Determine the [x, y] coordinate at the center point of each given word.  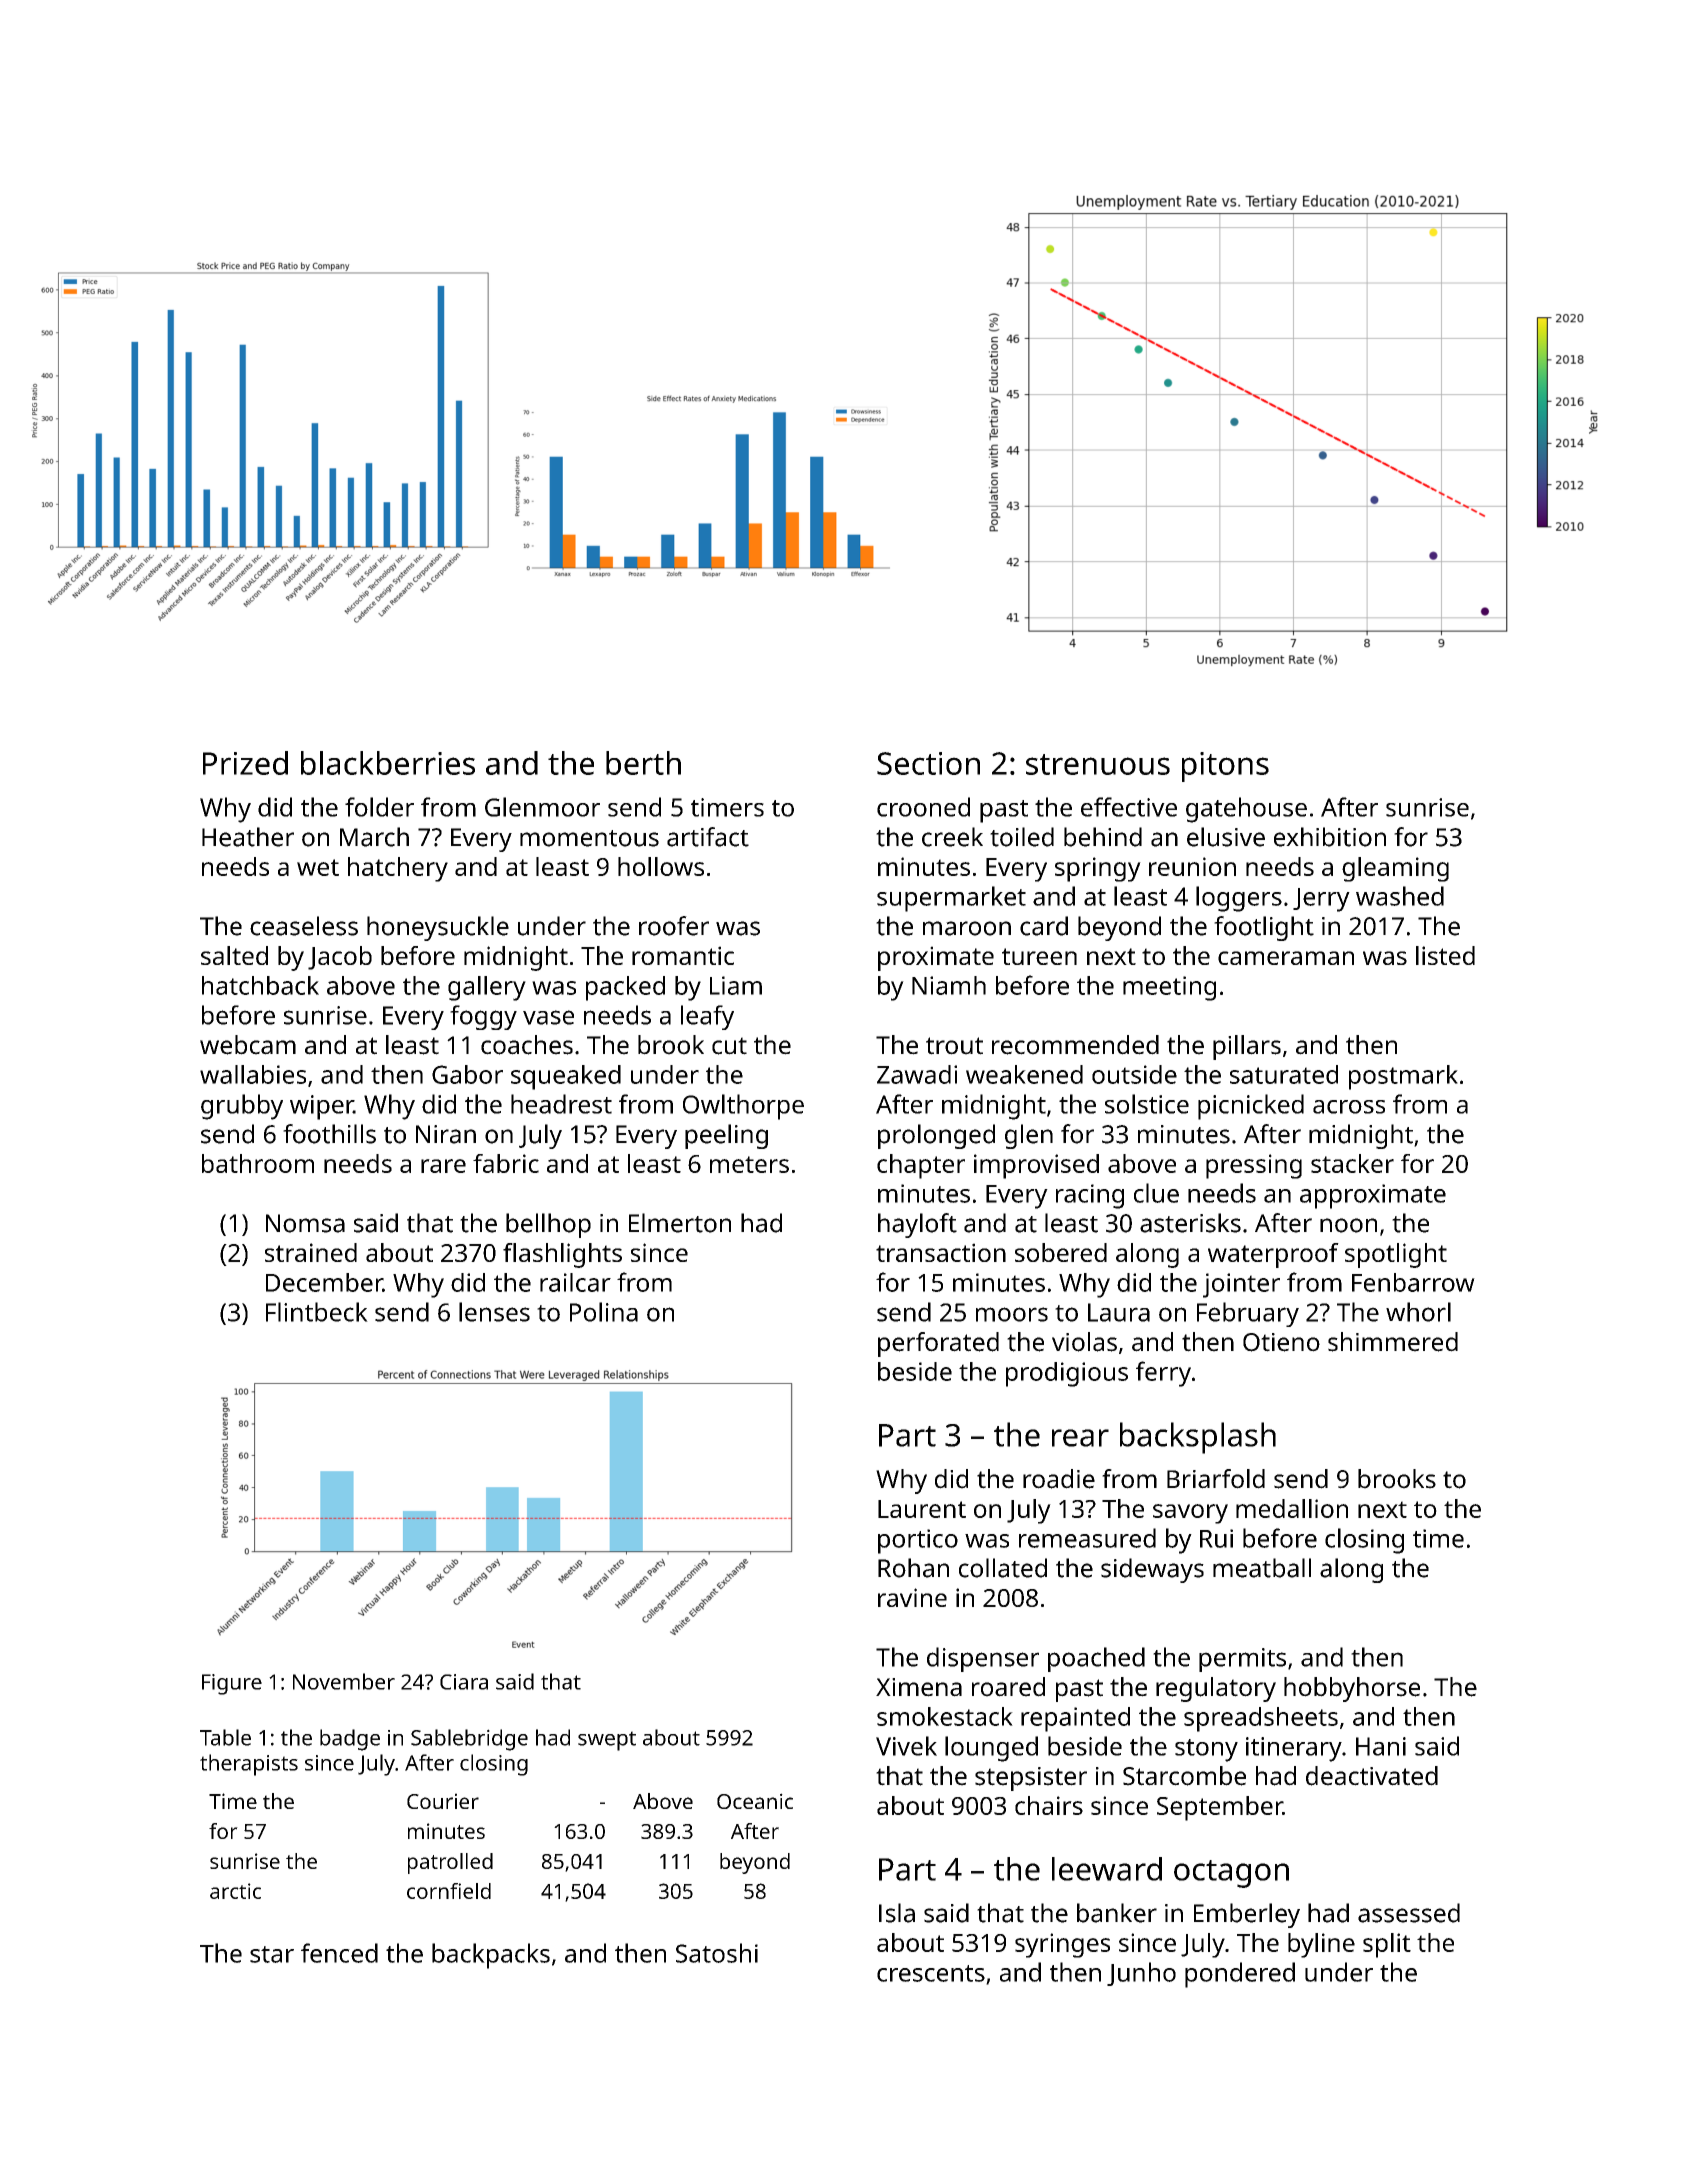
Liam [736, 985]
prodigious [1067, 1374]
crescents [931, 1973]
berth [643, 763]
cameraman [1286, 958]
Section [928, 763]
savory [1190, 1514]
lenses [494, 1312]
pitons [1225, 767]
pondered [1240, 1975]
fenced [339, 1953]
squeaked [566, 1077]
